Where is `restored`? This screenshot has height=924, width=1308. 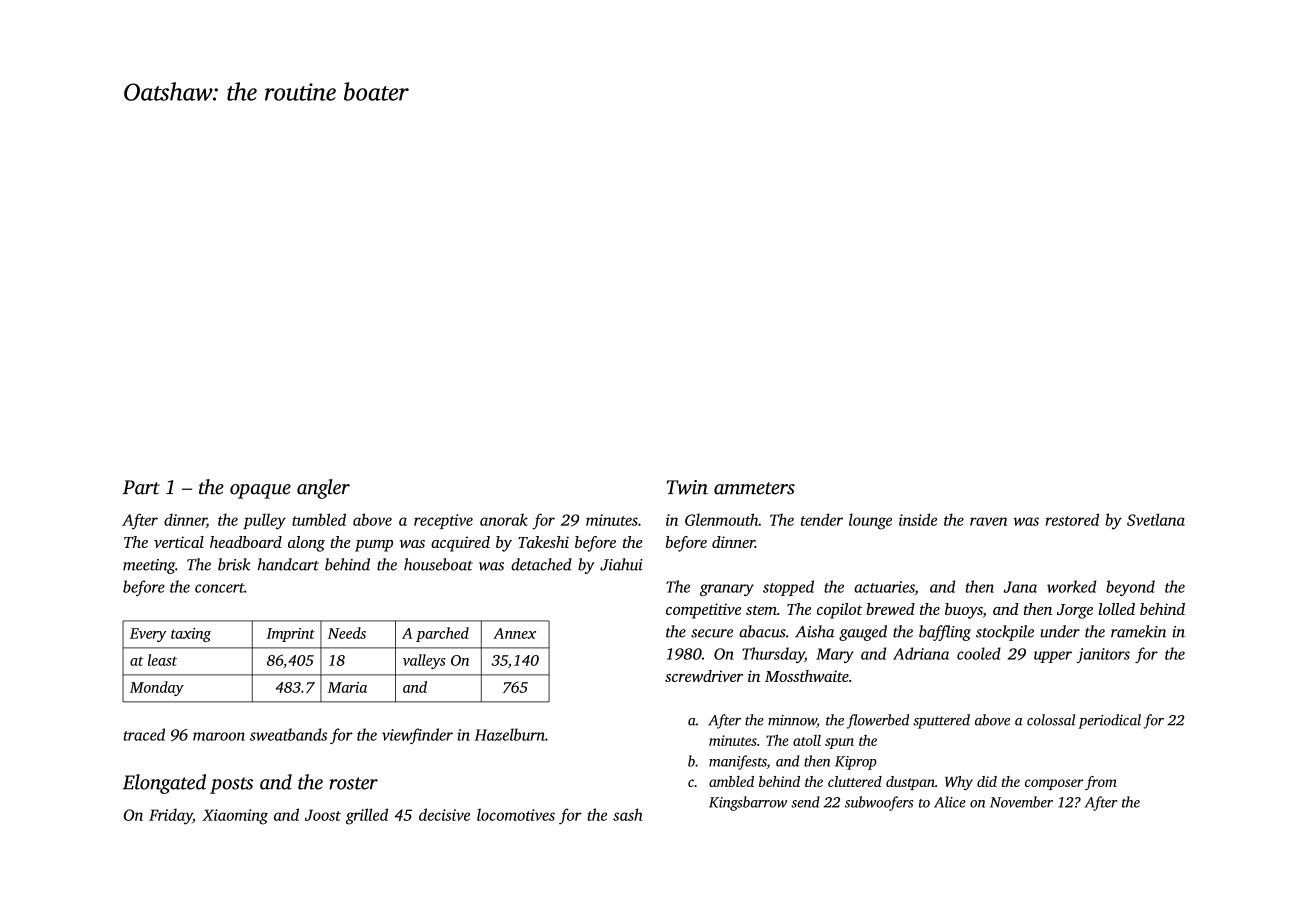 restored is located at coordinates (1072, 519).
